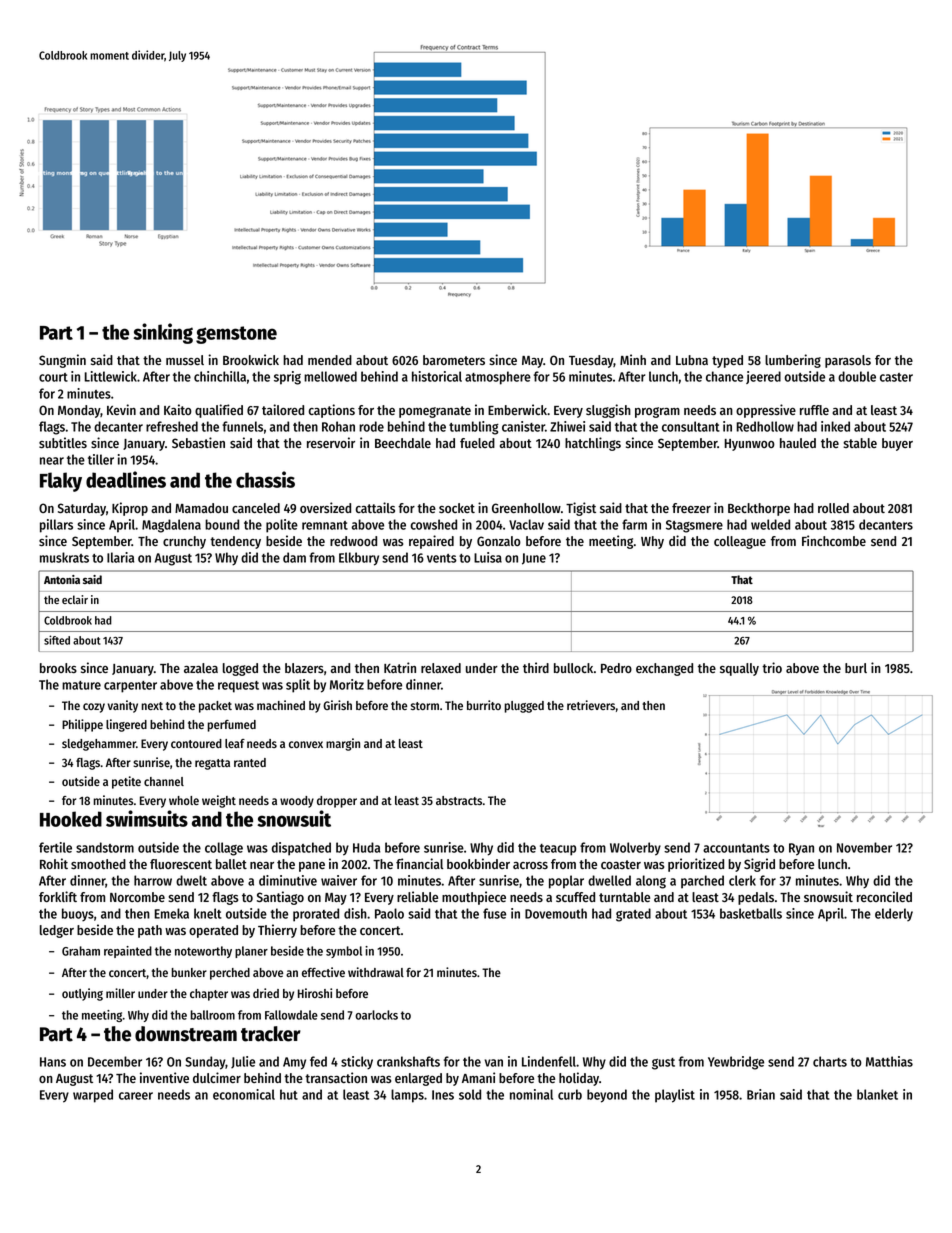  I want to click on tendency, so click(235, 542).
